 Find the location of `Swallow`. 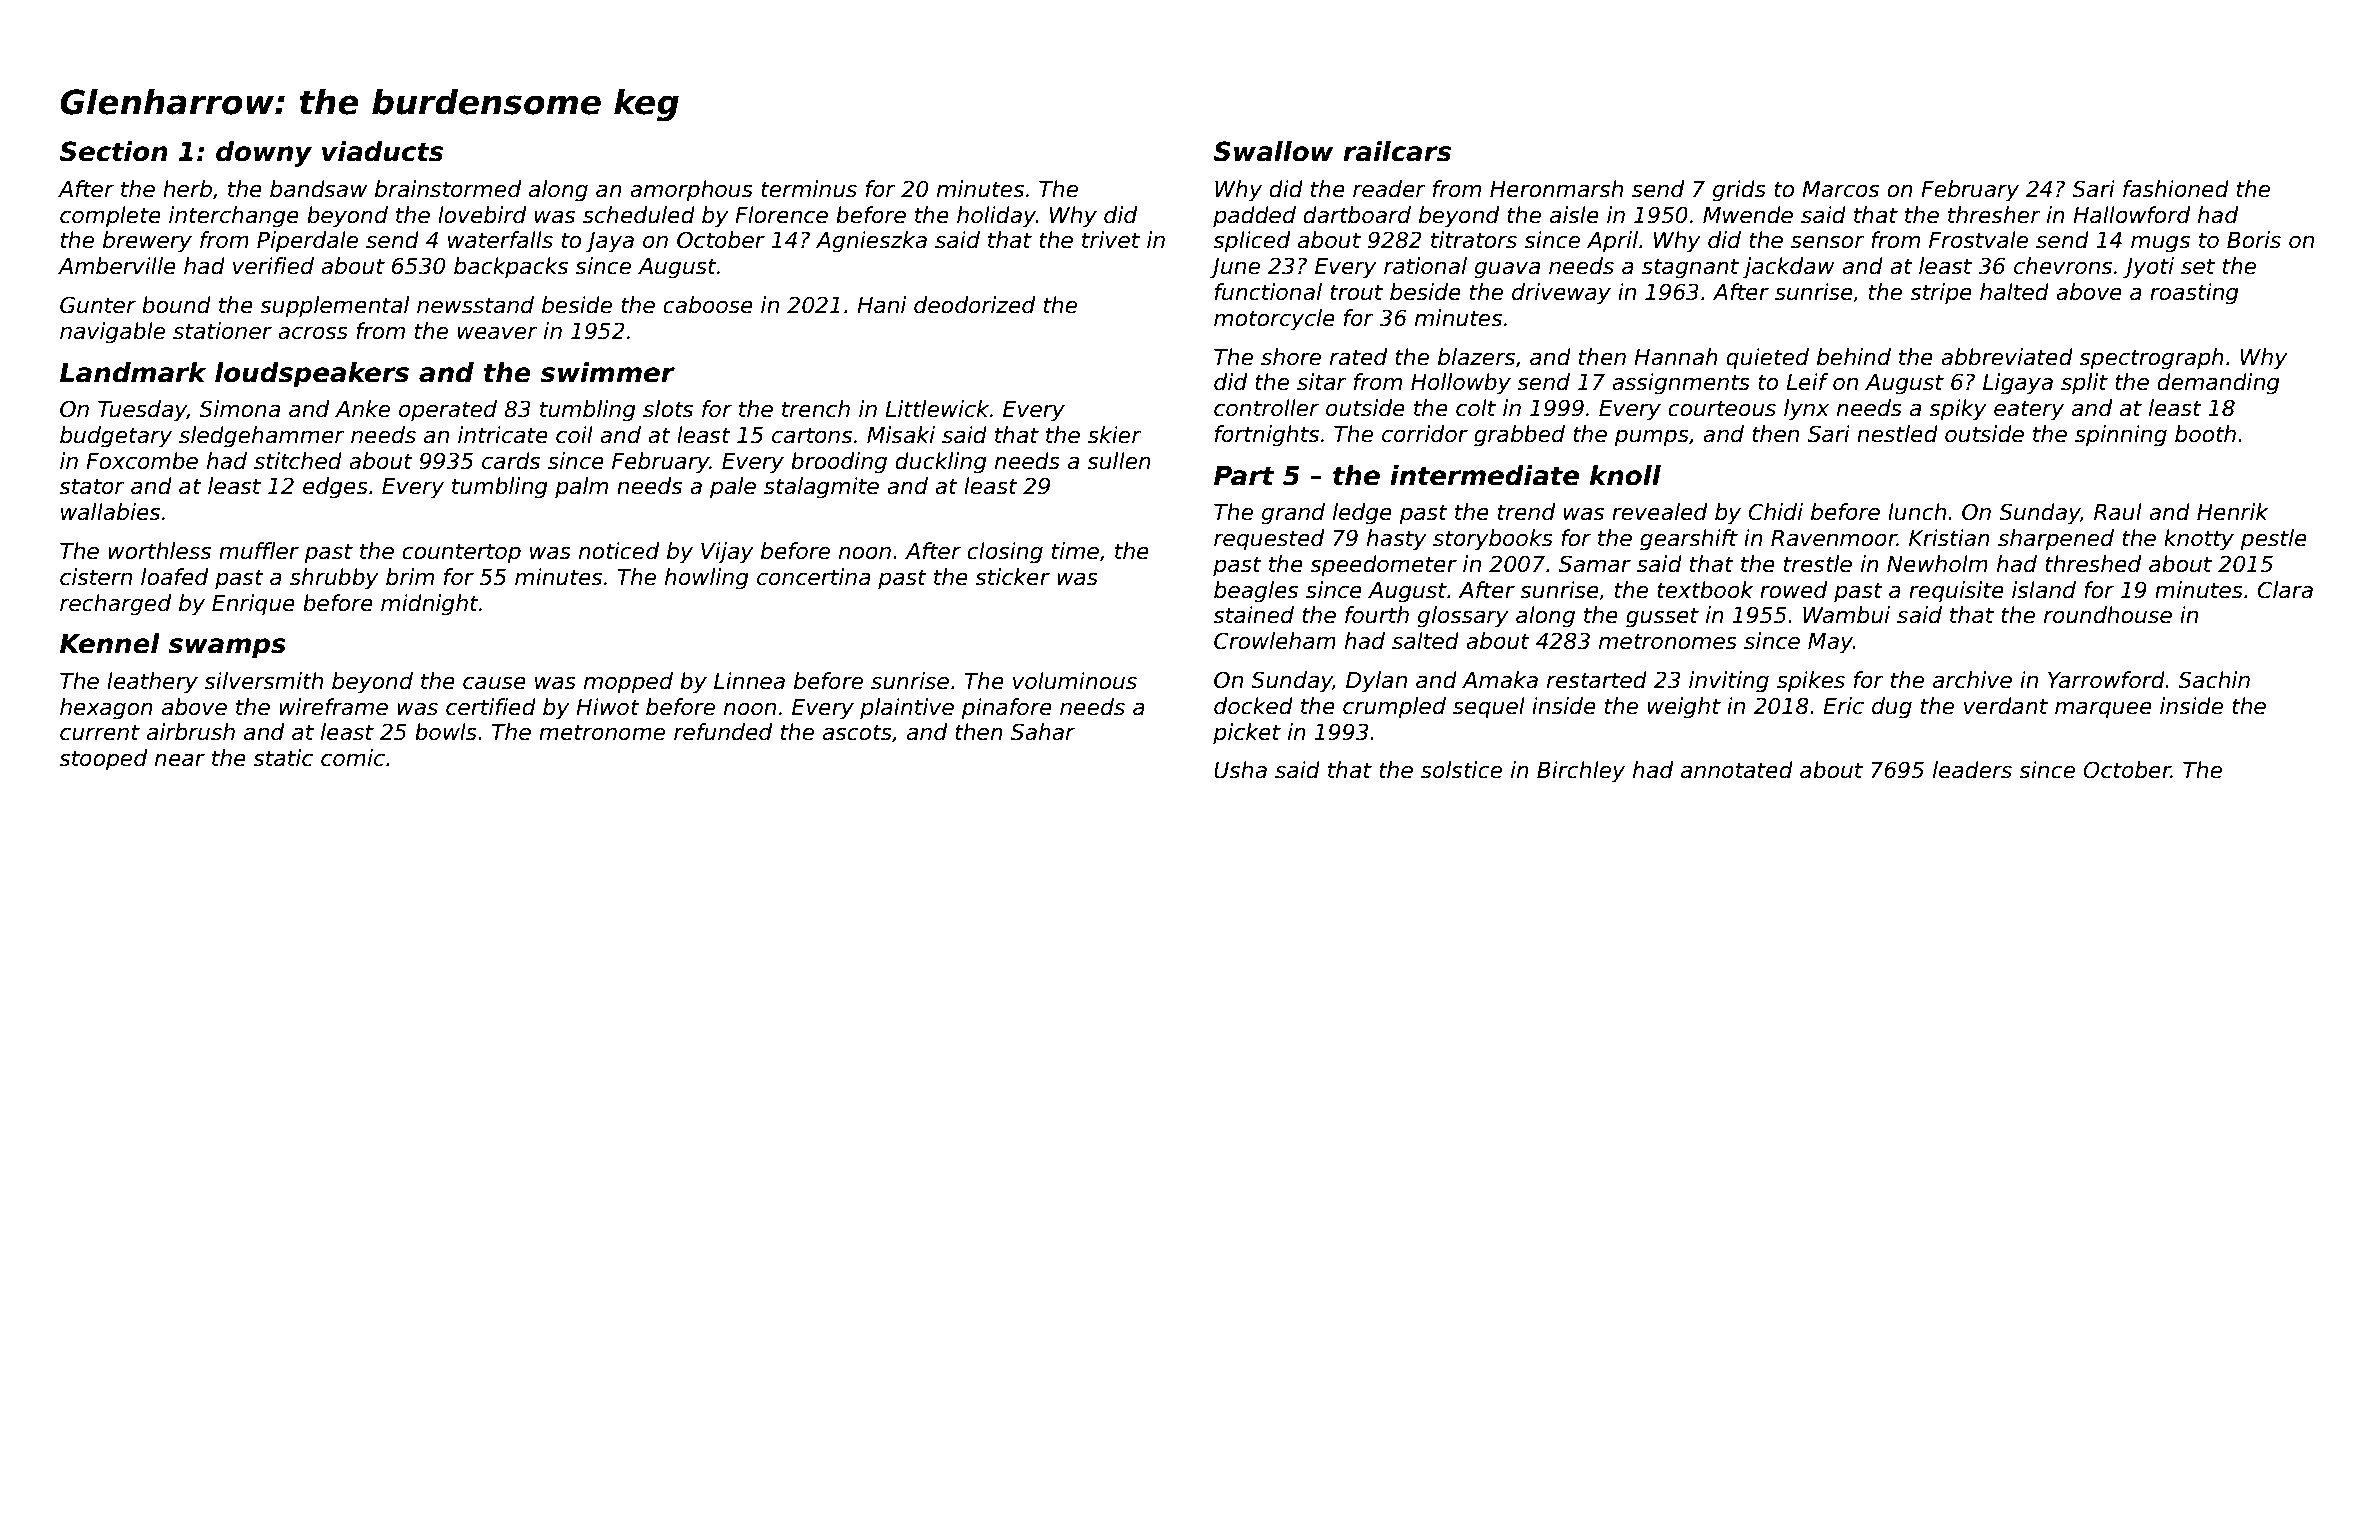

Swallow is located at coordinates (1273, 151).
